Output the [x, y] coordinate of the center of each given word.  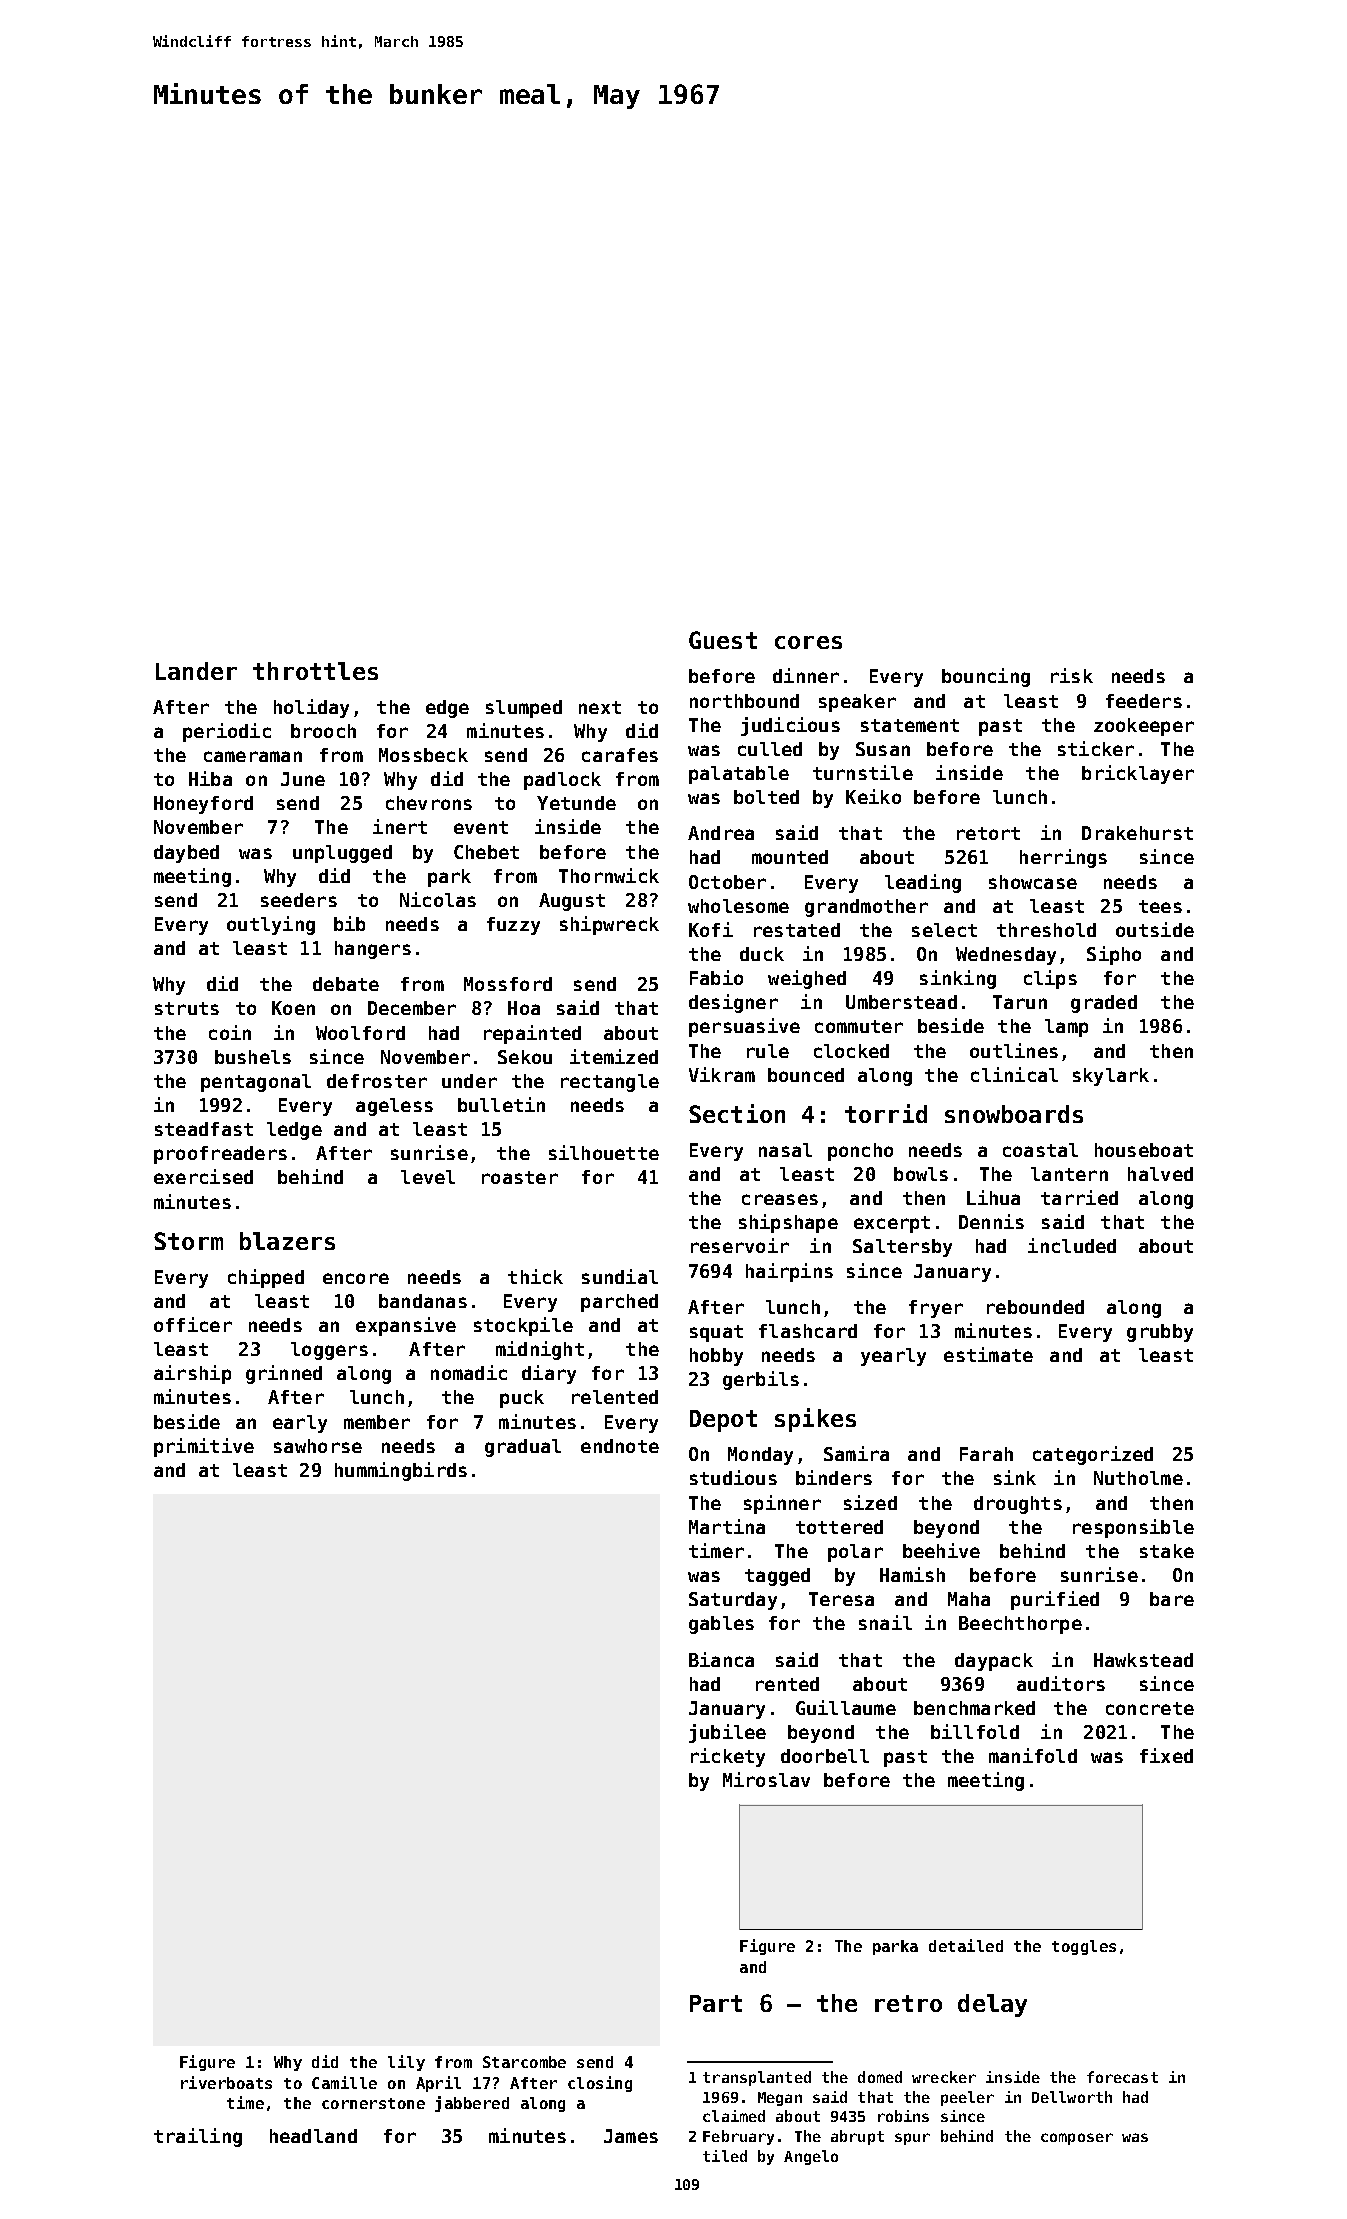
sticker [1096, 748]
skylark [1111, 1077]
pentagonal [256, 1083]
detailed [966, 1945]
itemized [614, 1056]
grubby [1160, 1333]
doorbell [825, 1756]
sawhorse [318, 1446]
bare [1172, 1599]
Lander [196, 671]
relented [615, 1397]
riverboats [226, 2082]
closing [600, 2084]
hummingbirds [401, 1471]
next [600, 707]
